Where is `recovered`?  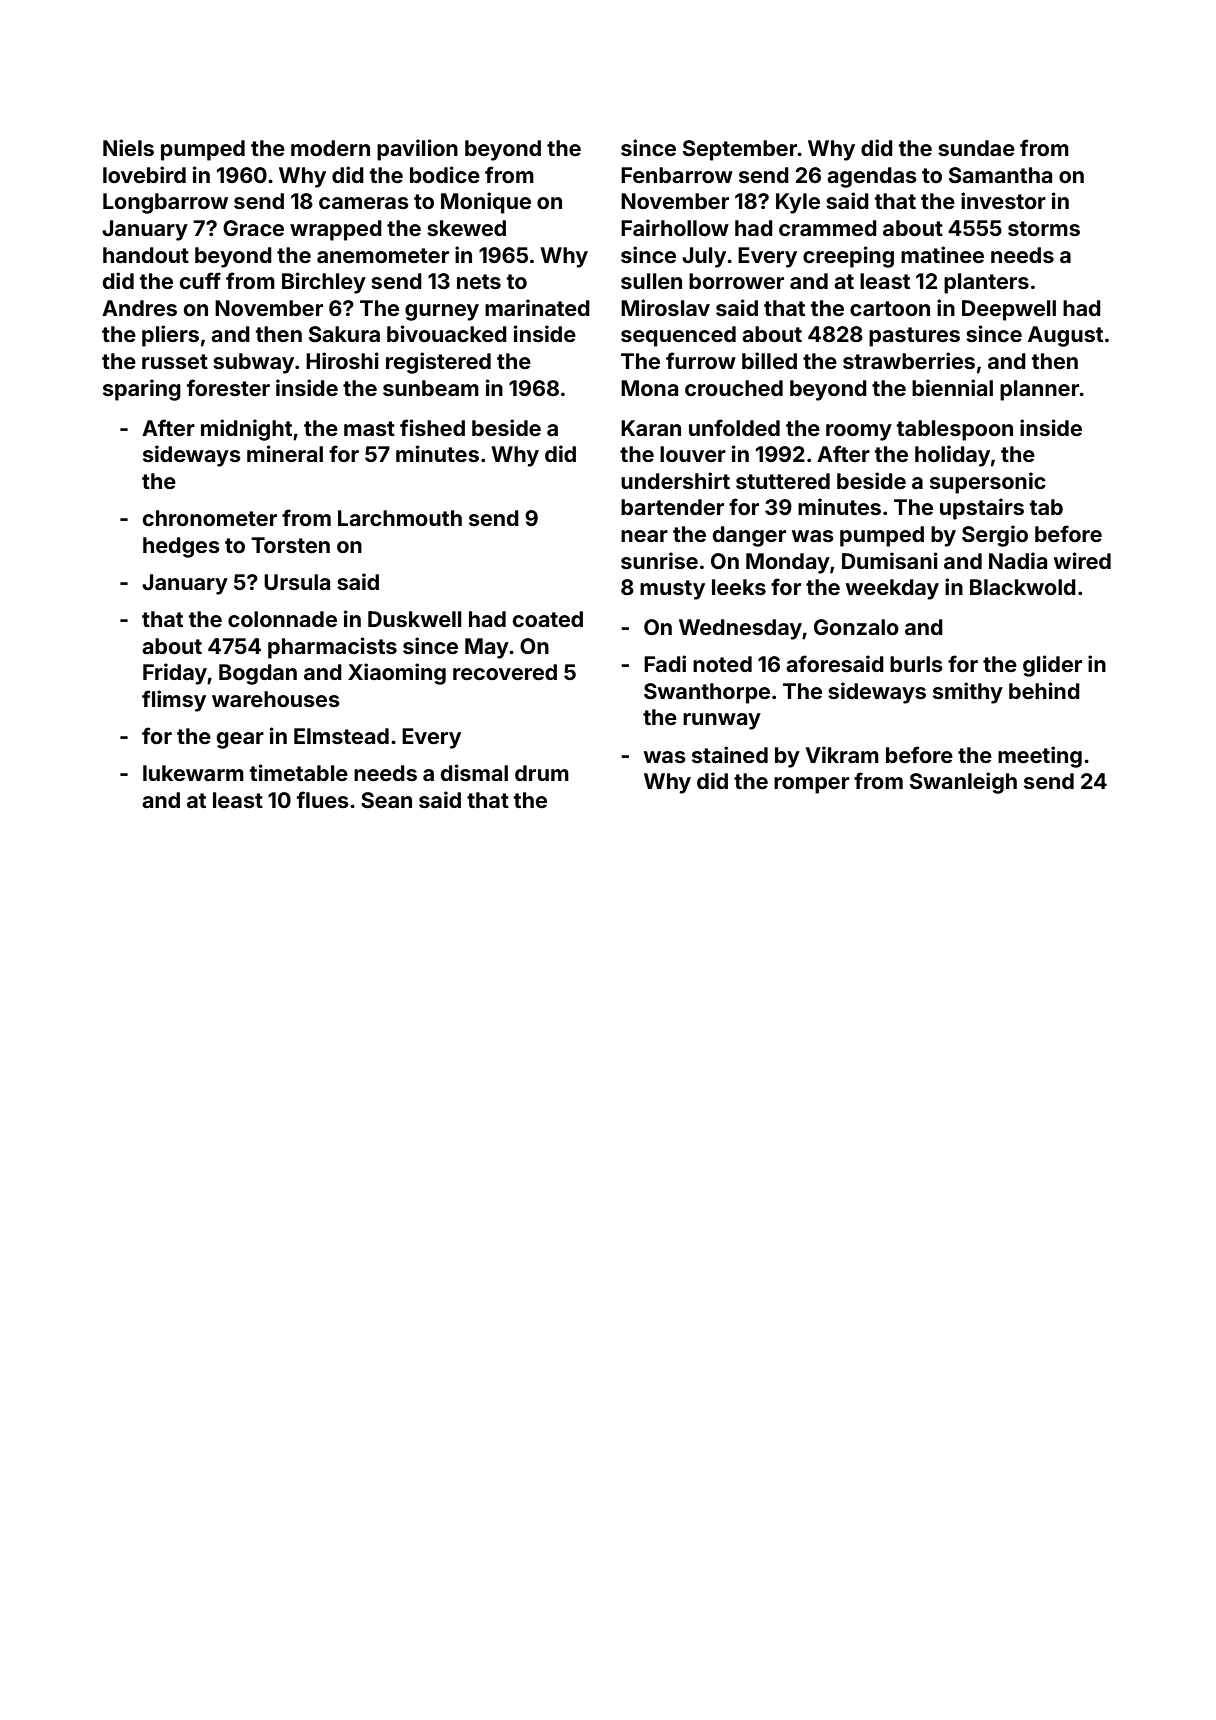
recovered is located at coordinates (505, 672).
